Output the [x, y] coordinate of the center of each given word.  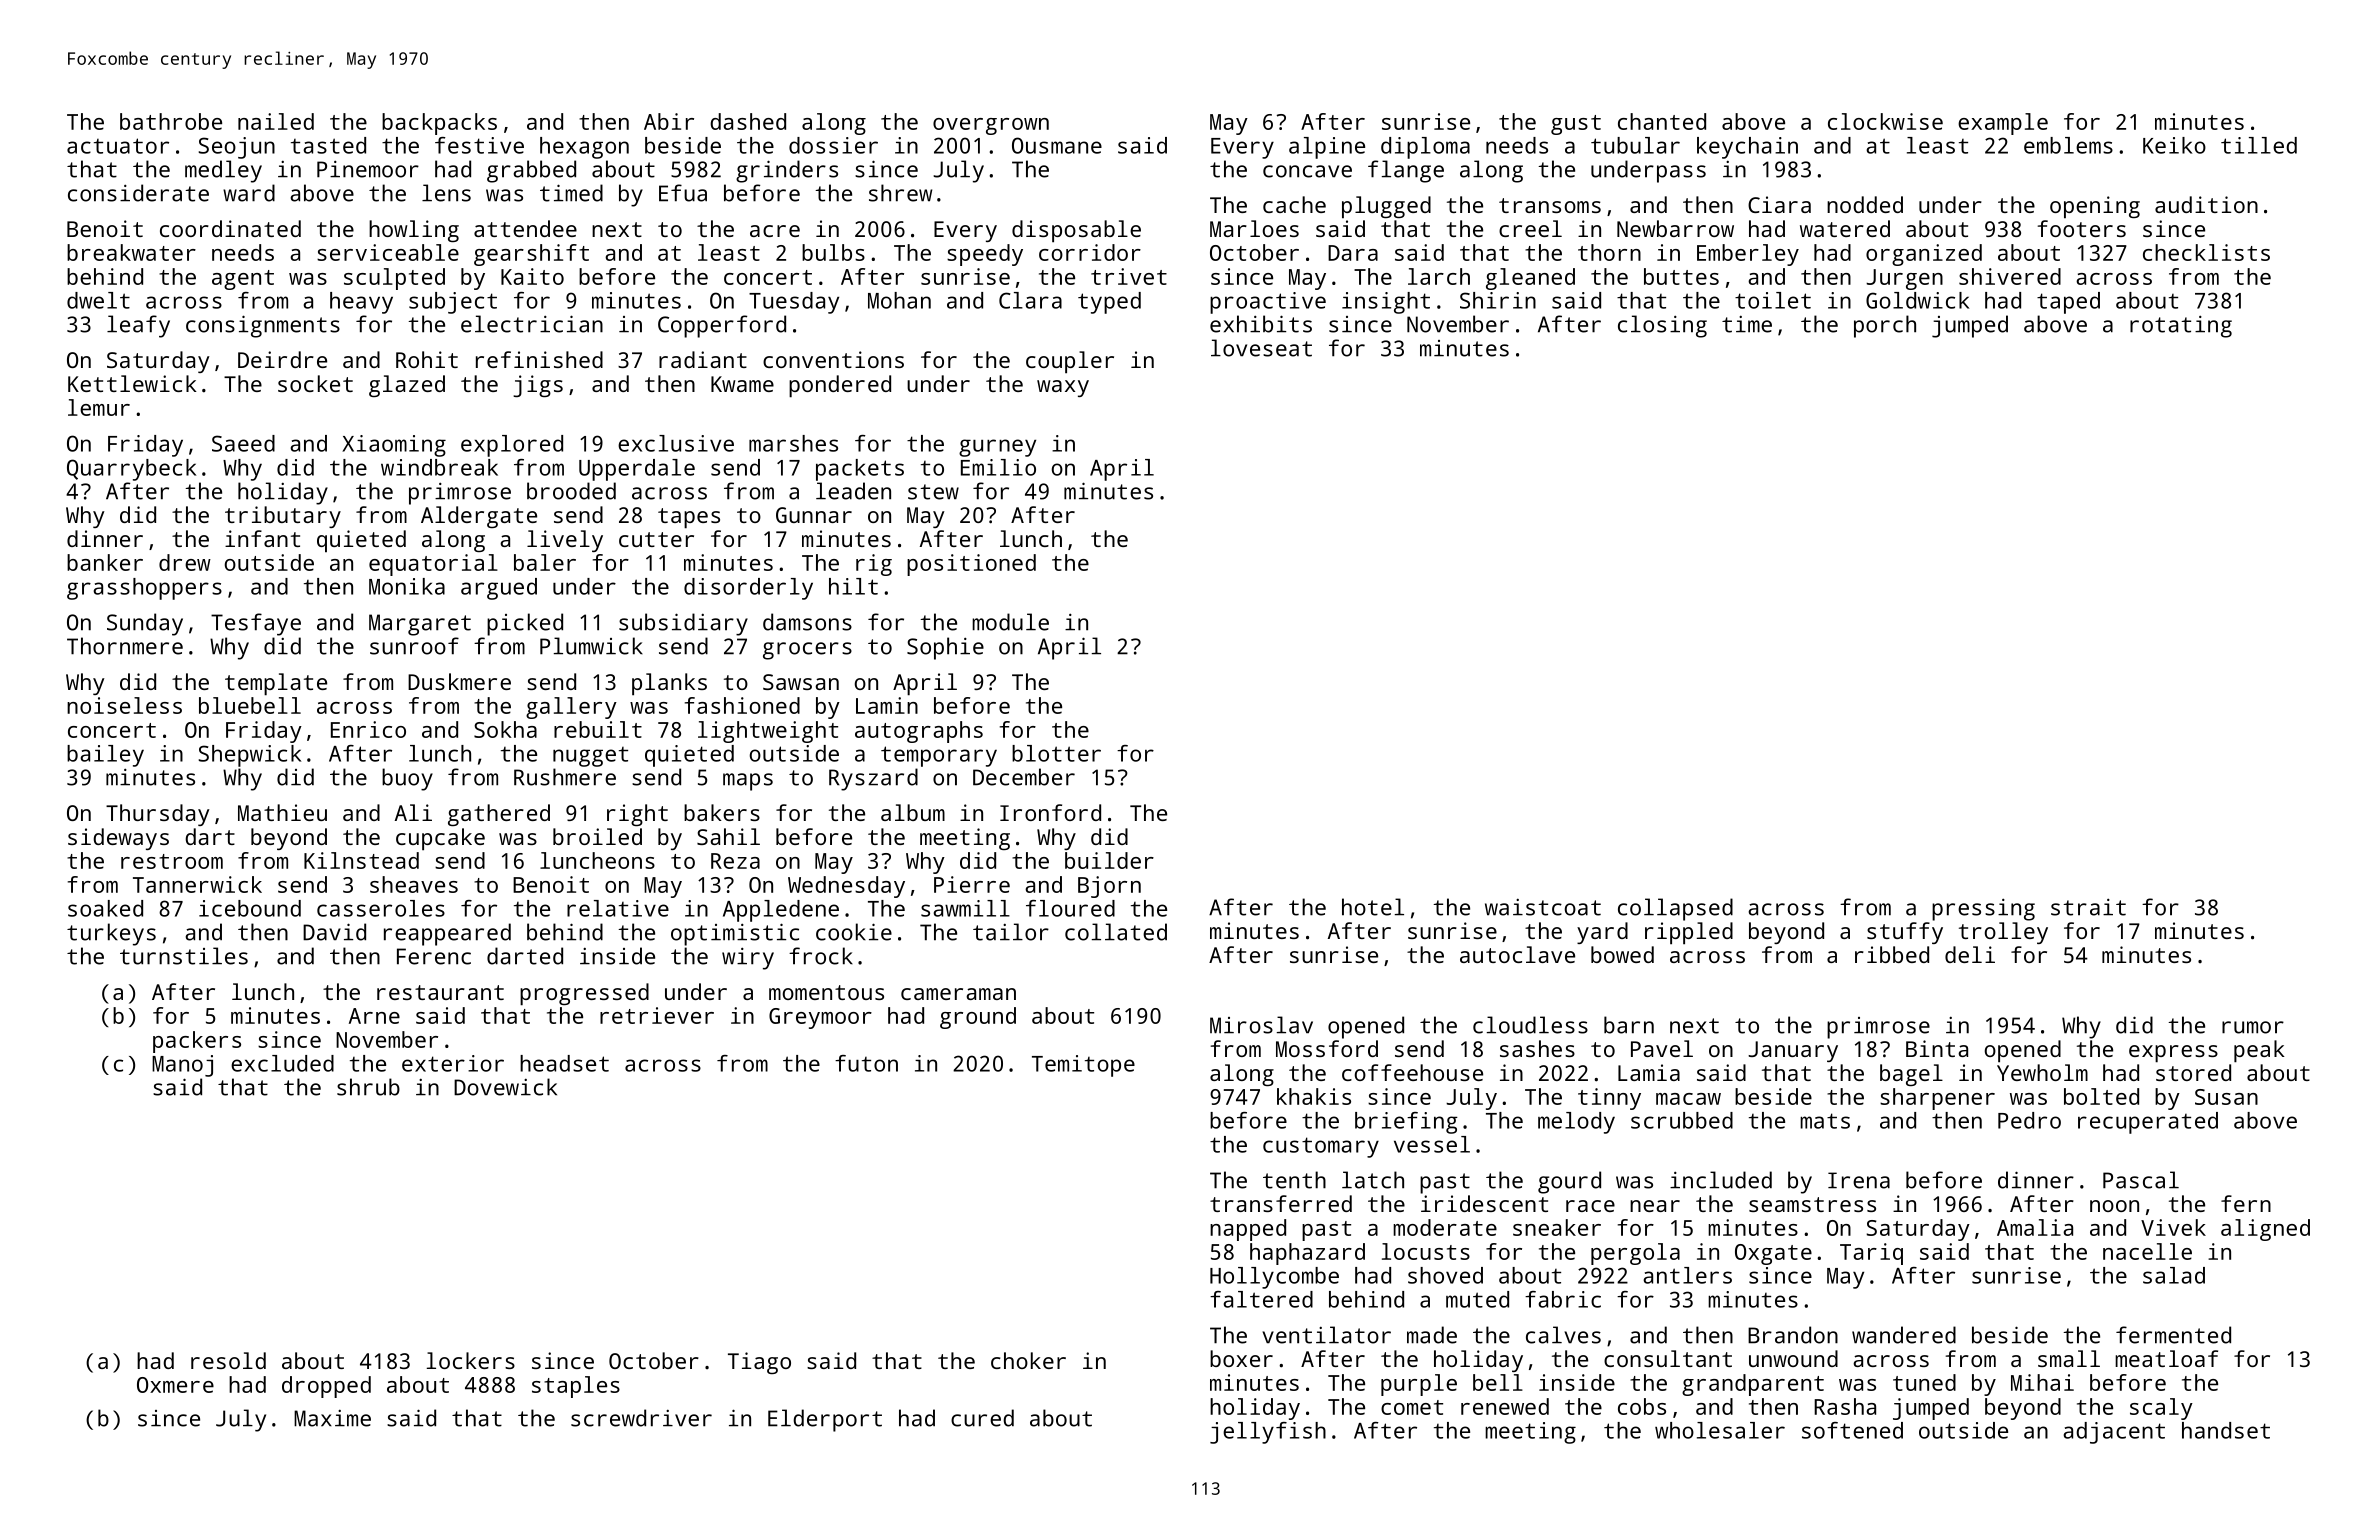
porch [1885, 326]
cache [1294, 204]
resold [228, 1360]
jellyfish [1268, 1433]
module [1010, 622]
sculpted [394, 279]
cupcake [440, 839]
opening [2095, 207]
